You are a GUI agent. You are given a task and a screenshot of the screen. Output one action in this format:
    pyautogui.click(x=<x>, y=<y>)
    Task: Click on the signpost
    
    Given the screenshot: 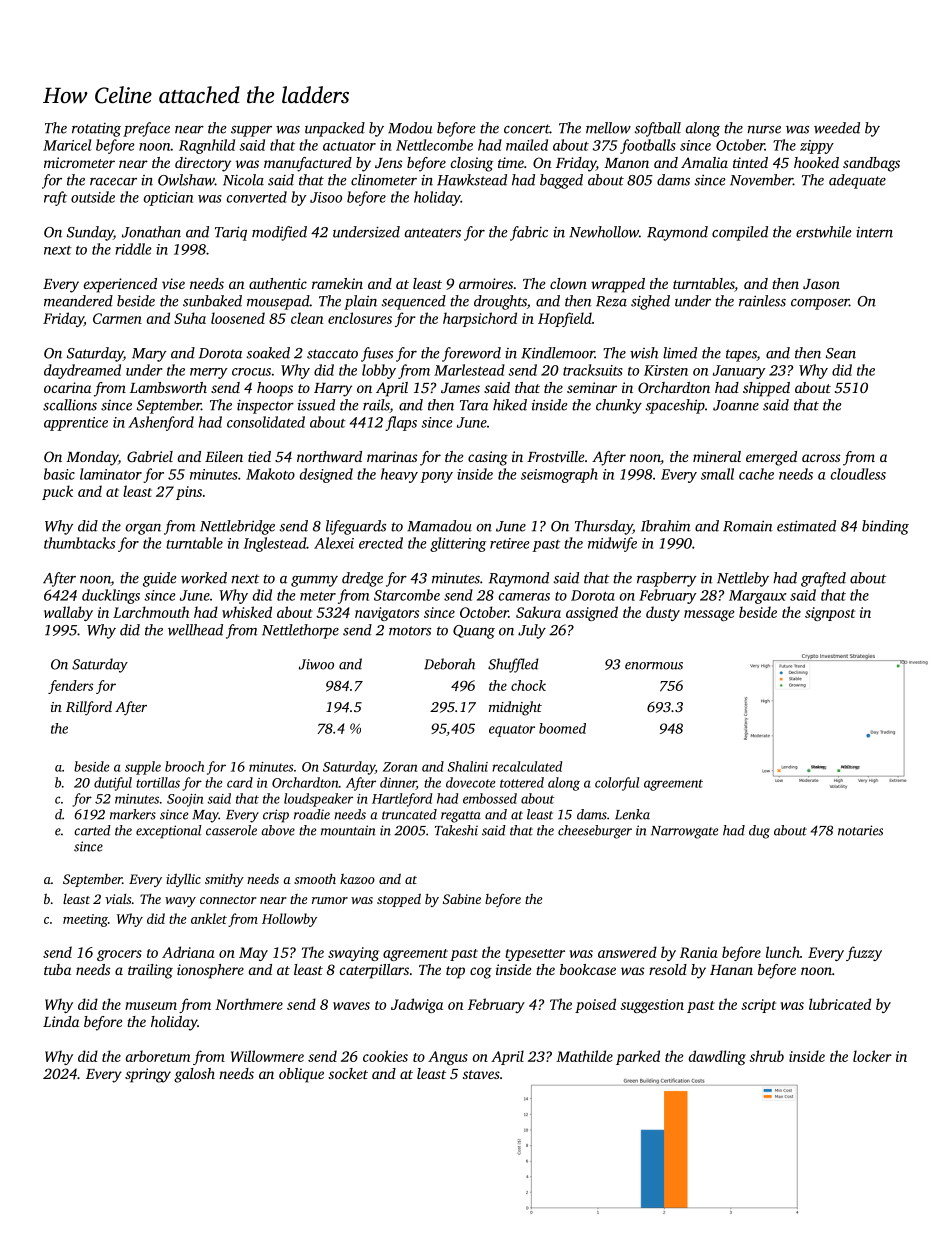 What is the action you would take?
    pyautogui.click(x=830, y=614)
